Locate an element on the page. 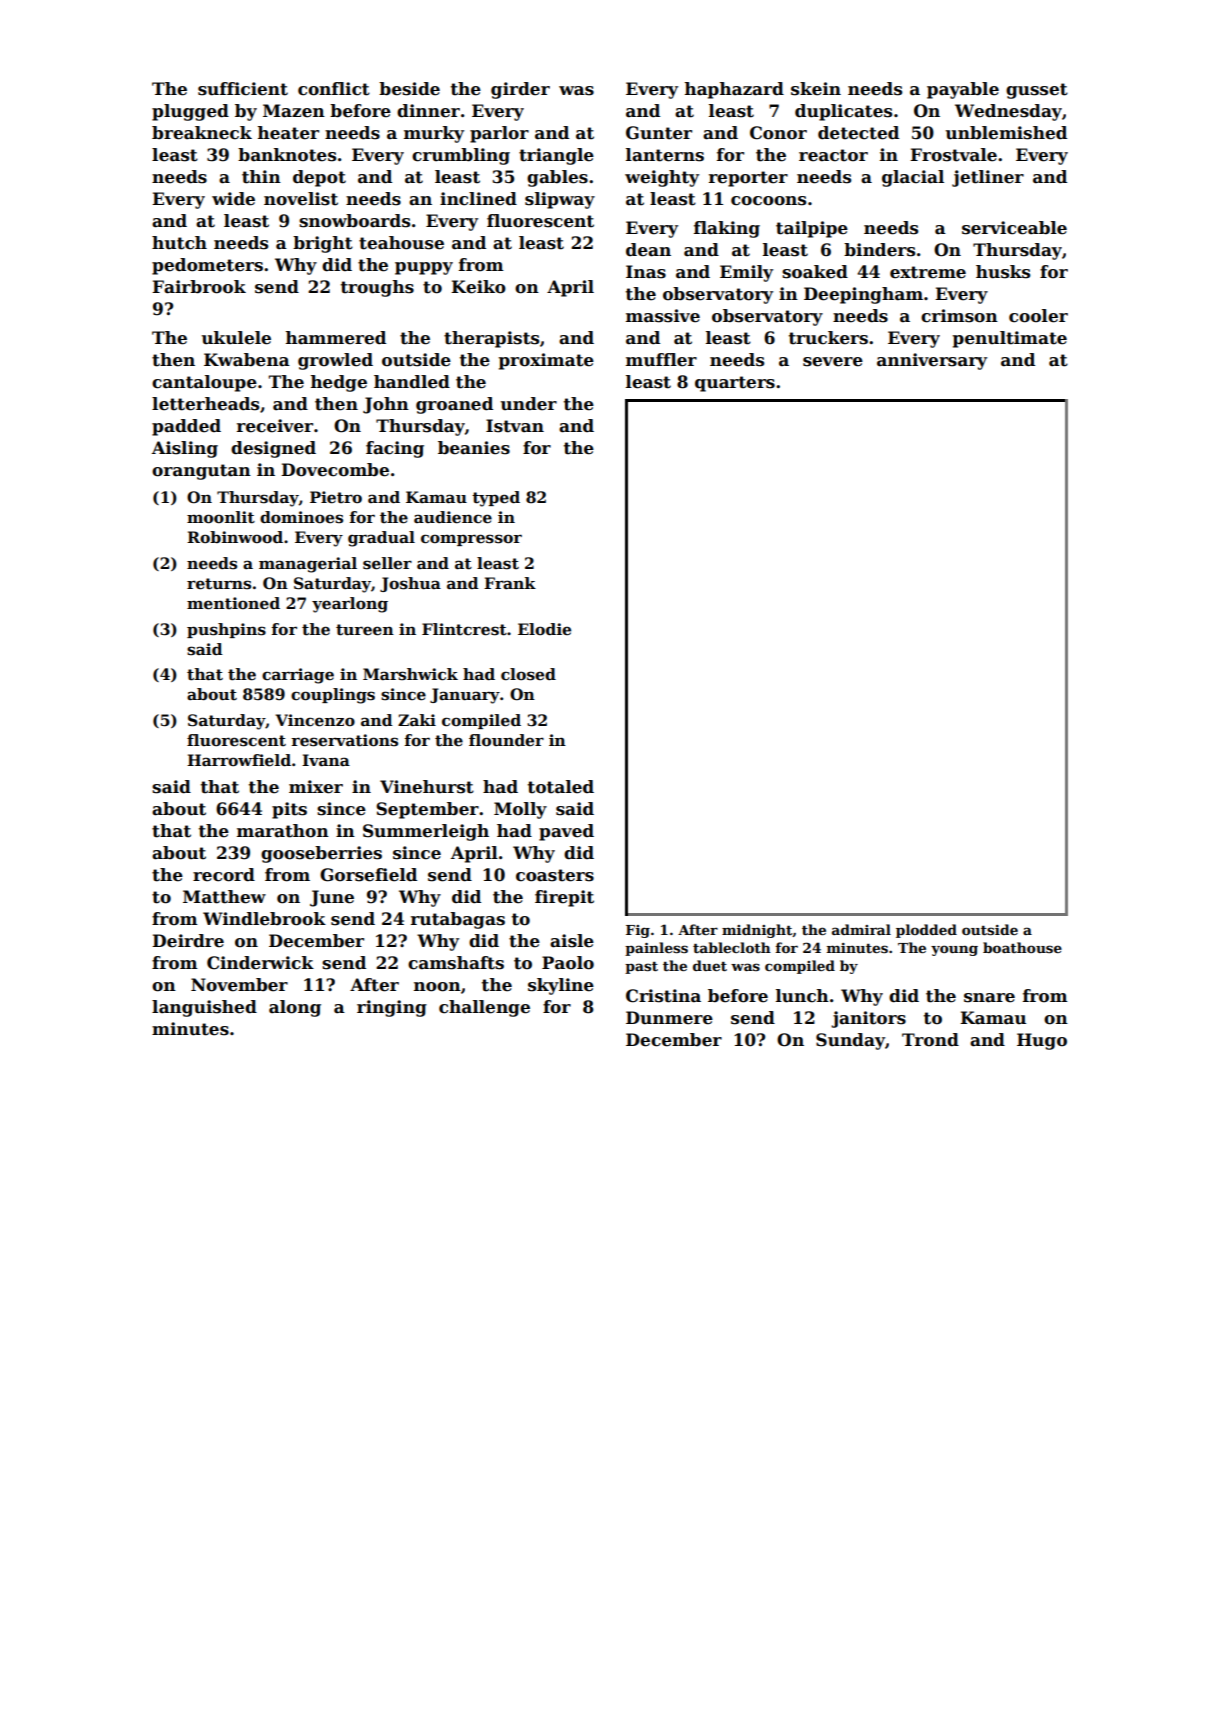 Image resolution: width=1220 pixels, height=1726 pixels. skein is located at coordinates (816, 89).
